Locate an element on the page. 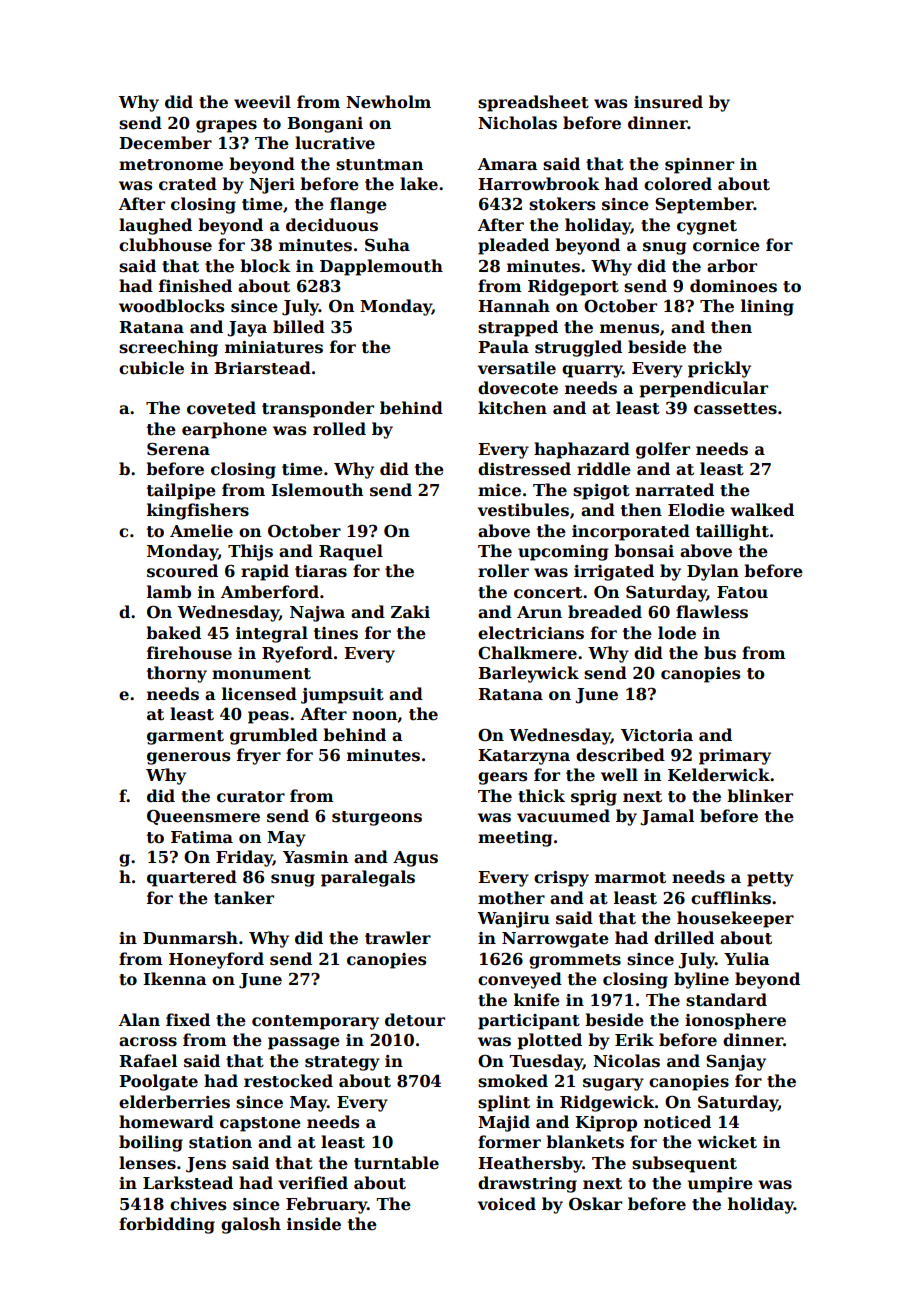 The image size is (924, 1308). lining is located at coordinates (767, 307).
